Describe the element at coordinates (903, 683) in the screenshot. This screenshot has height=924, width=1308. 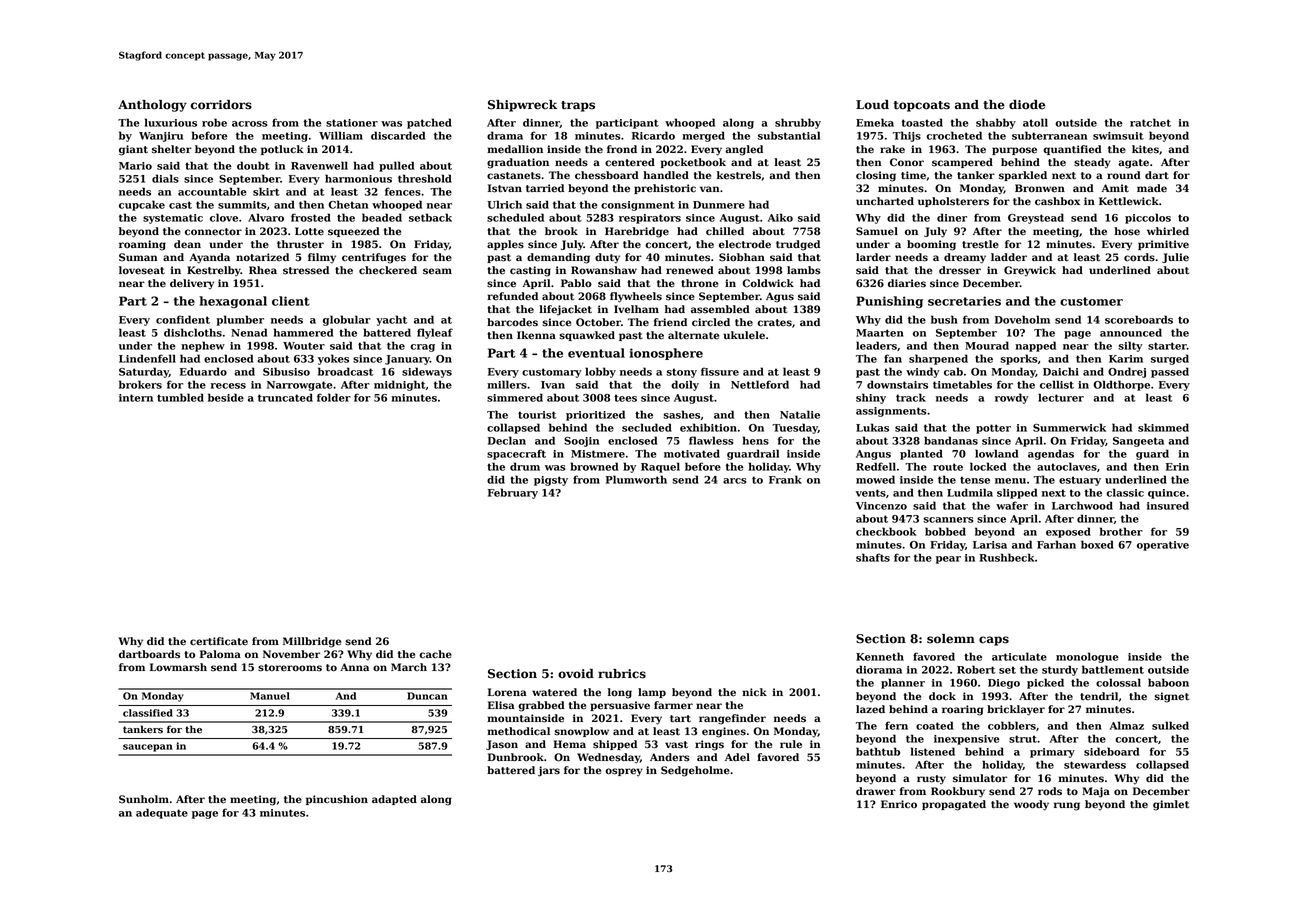
I see `planner` at that location.
